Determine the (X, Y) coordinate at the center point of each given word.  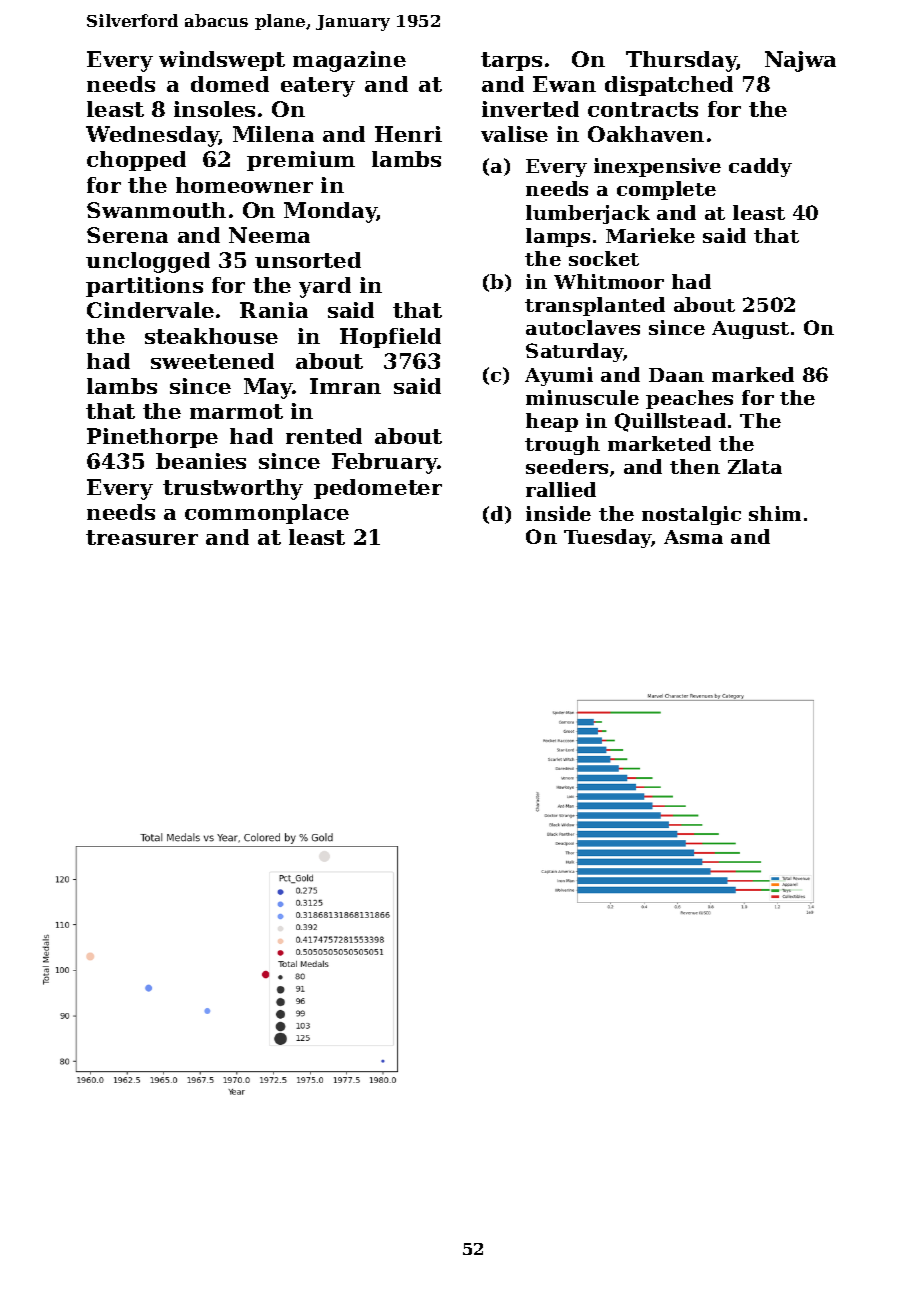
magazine (349, 61)
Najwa (800, 61)
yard (325, 287)
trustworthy (233, 489)
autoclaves (583, 327)
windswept (222, 61)
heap (552, 422)
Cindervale (150, 310)
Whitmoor (609, 281)
